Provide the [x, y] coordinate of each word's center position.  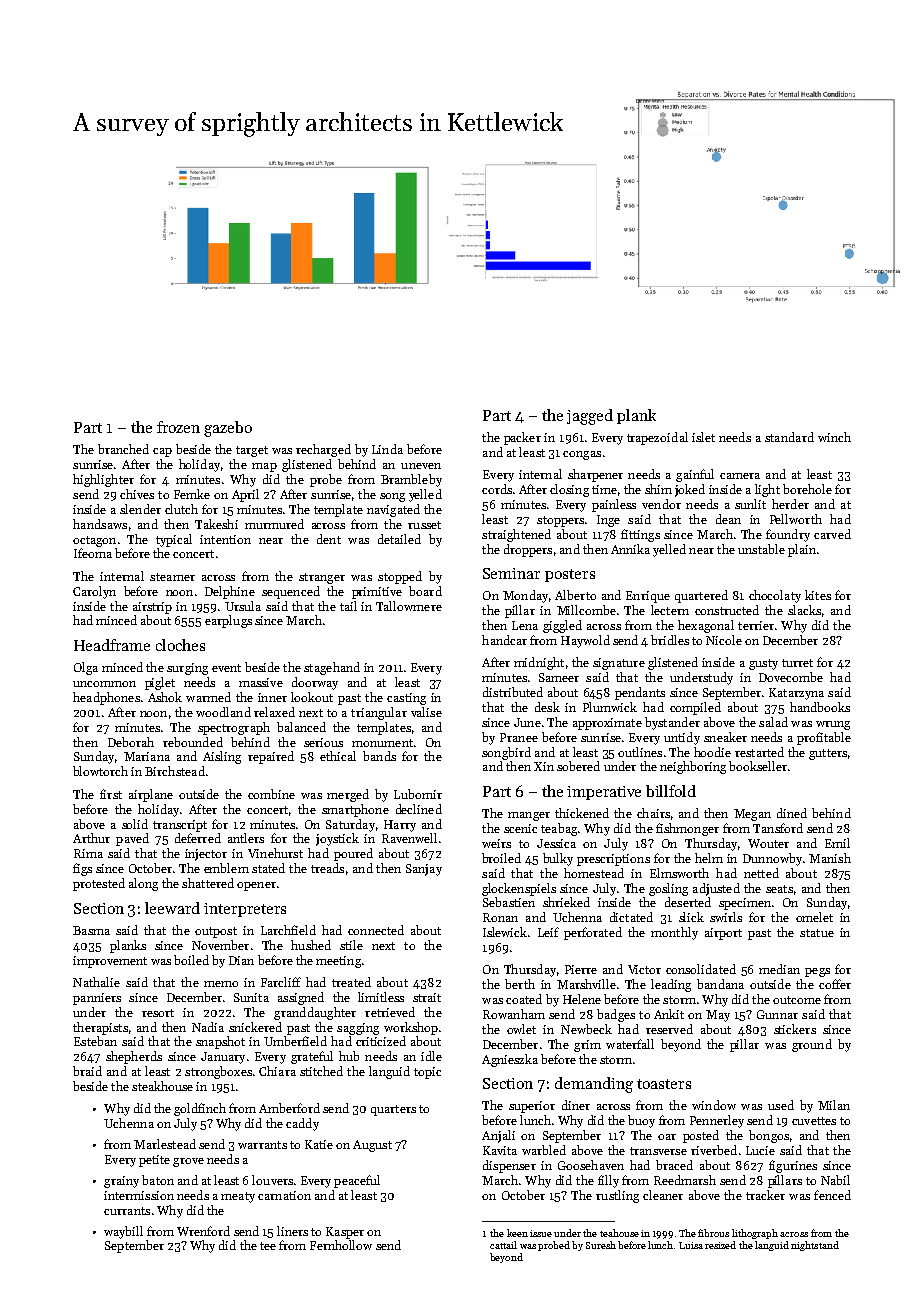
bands [379, 756]
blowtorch [100, 771]
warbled [544, 1150]
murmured [274, 524]
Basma [91, 930]
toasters [664, 1084]
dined [792, 813]
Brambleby [411, 480]
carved [832, 534]
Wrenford [203, 1231]
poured [353, 854]
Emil [837, 843]
